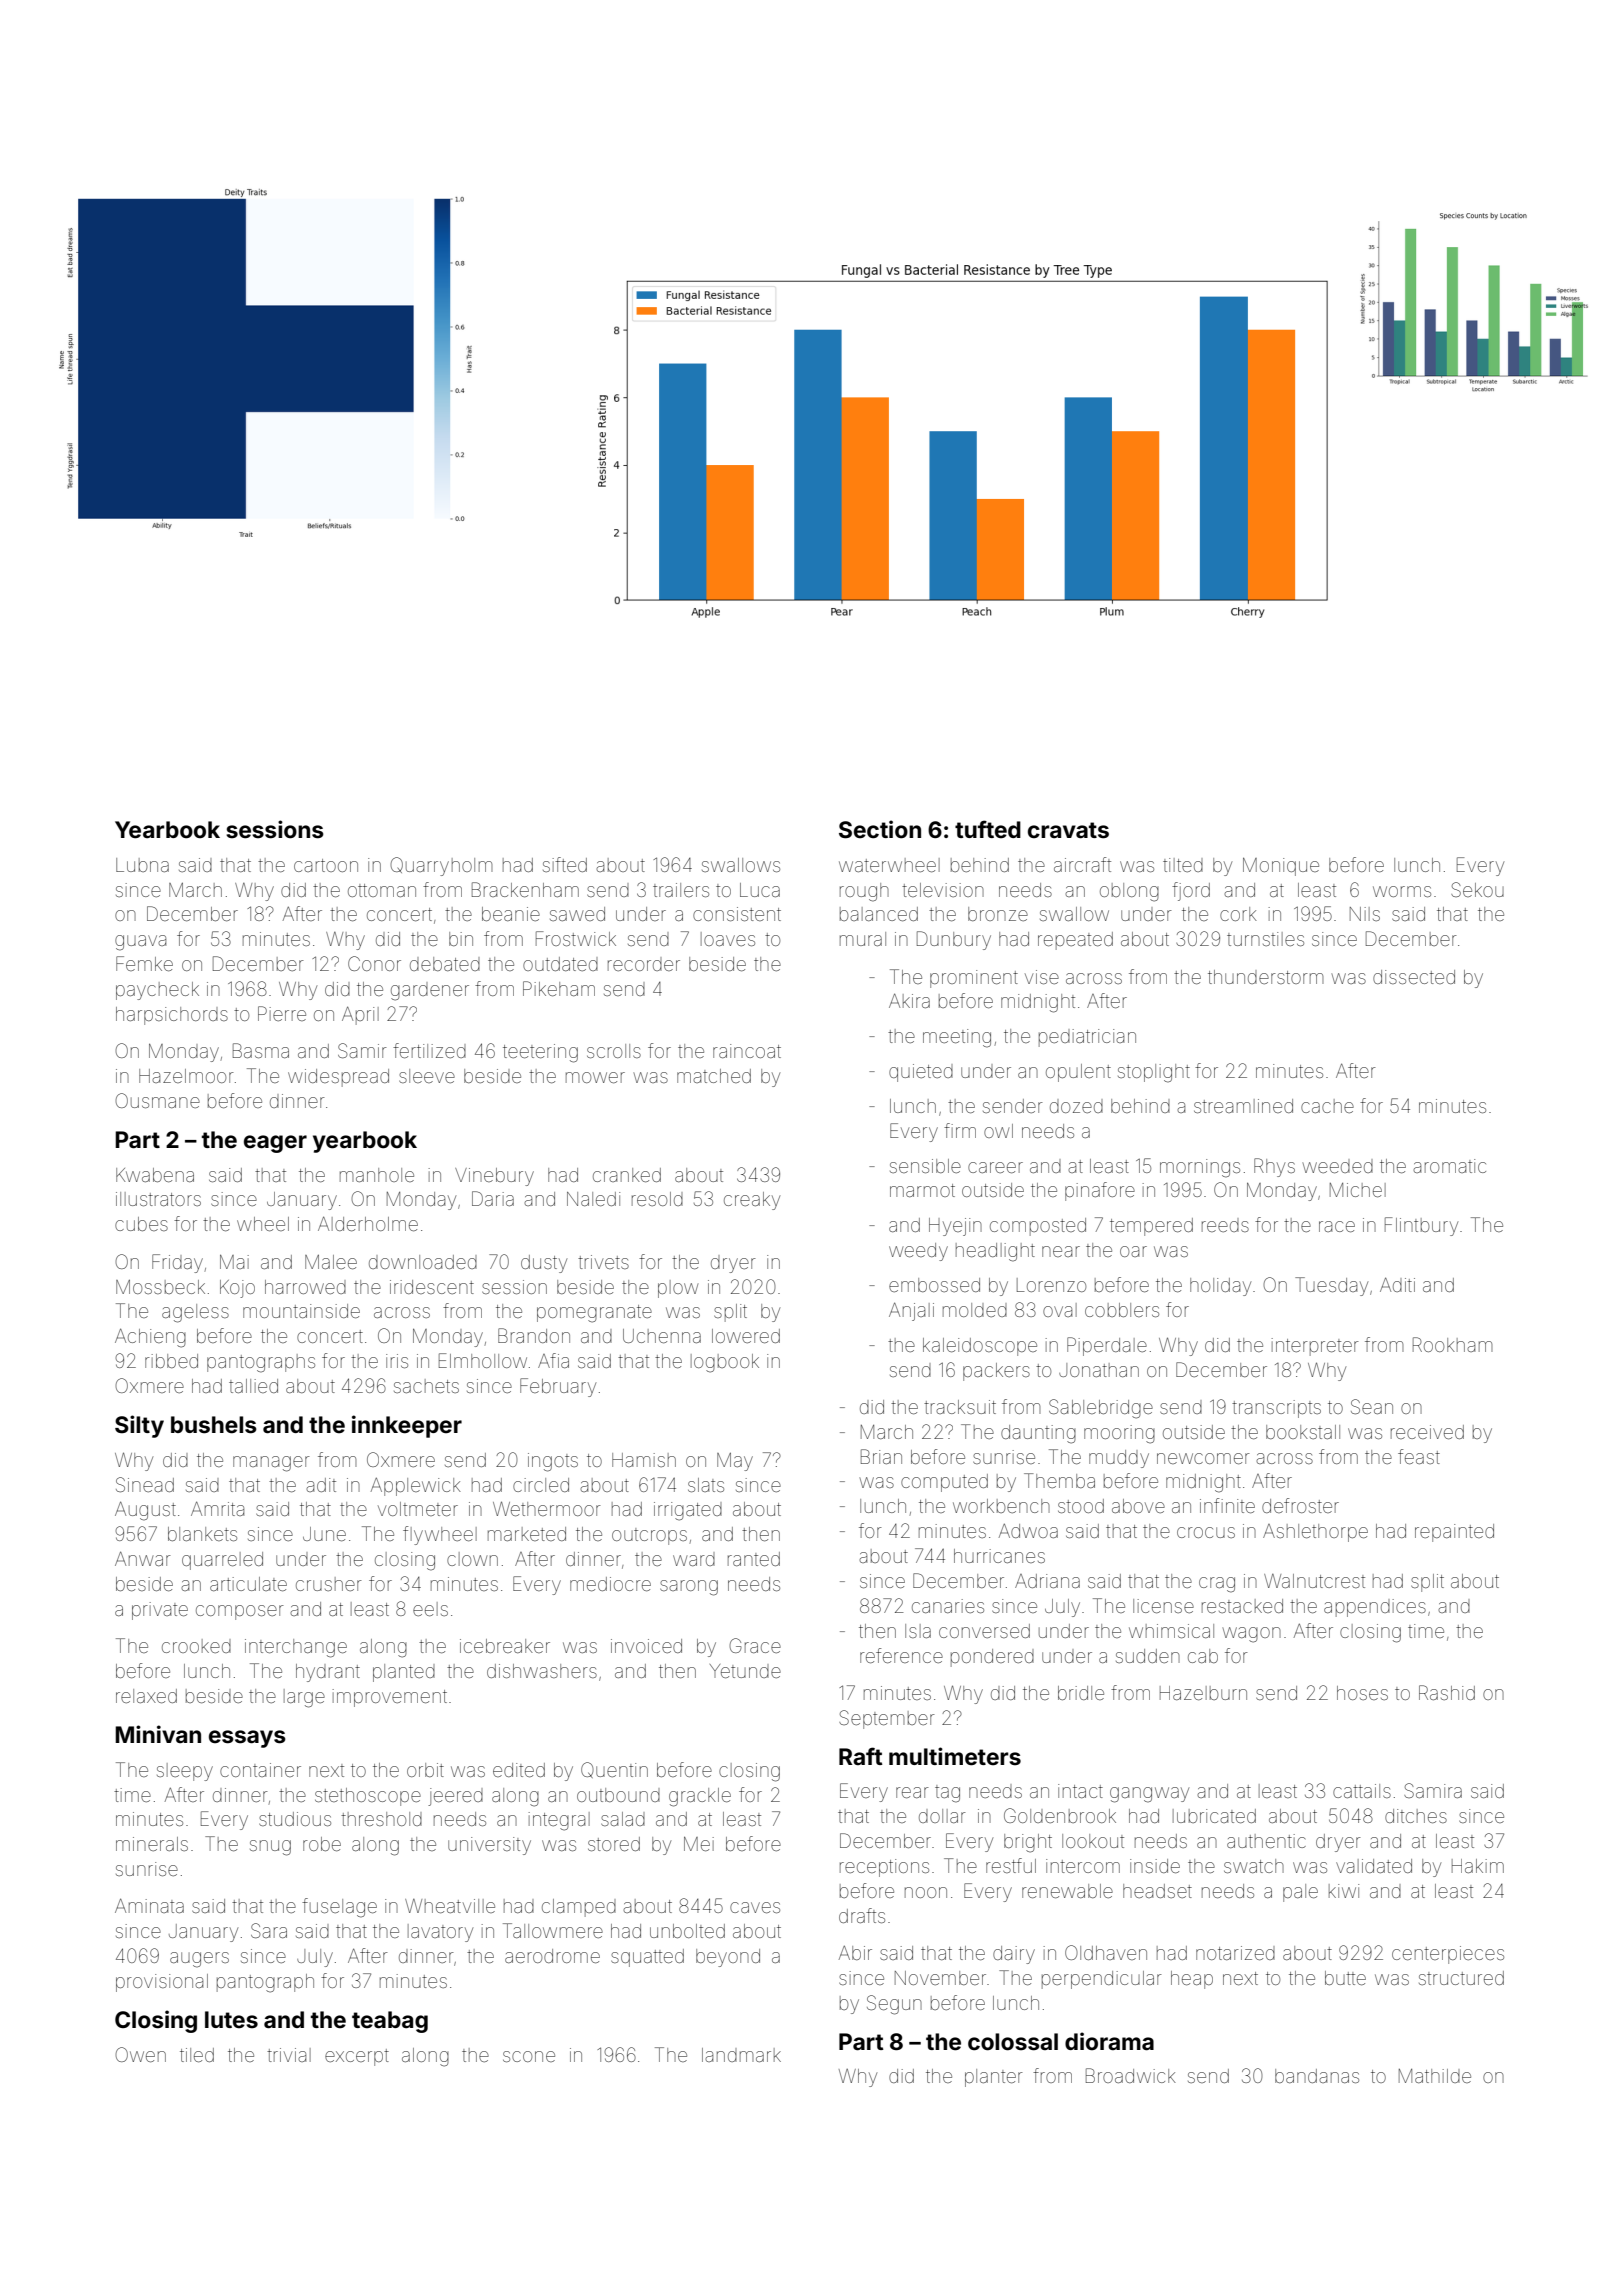 This page has height=2292, width=1620. What do you see at coordinates (140, 943) in the page?
I see `guava` at bounding box center [140, 943].
